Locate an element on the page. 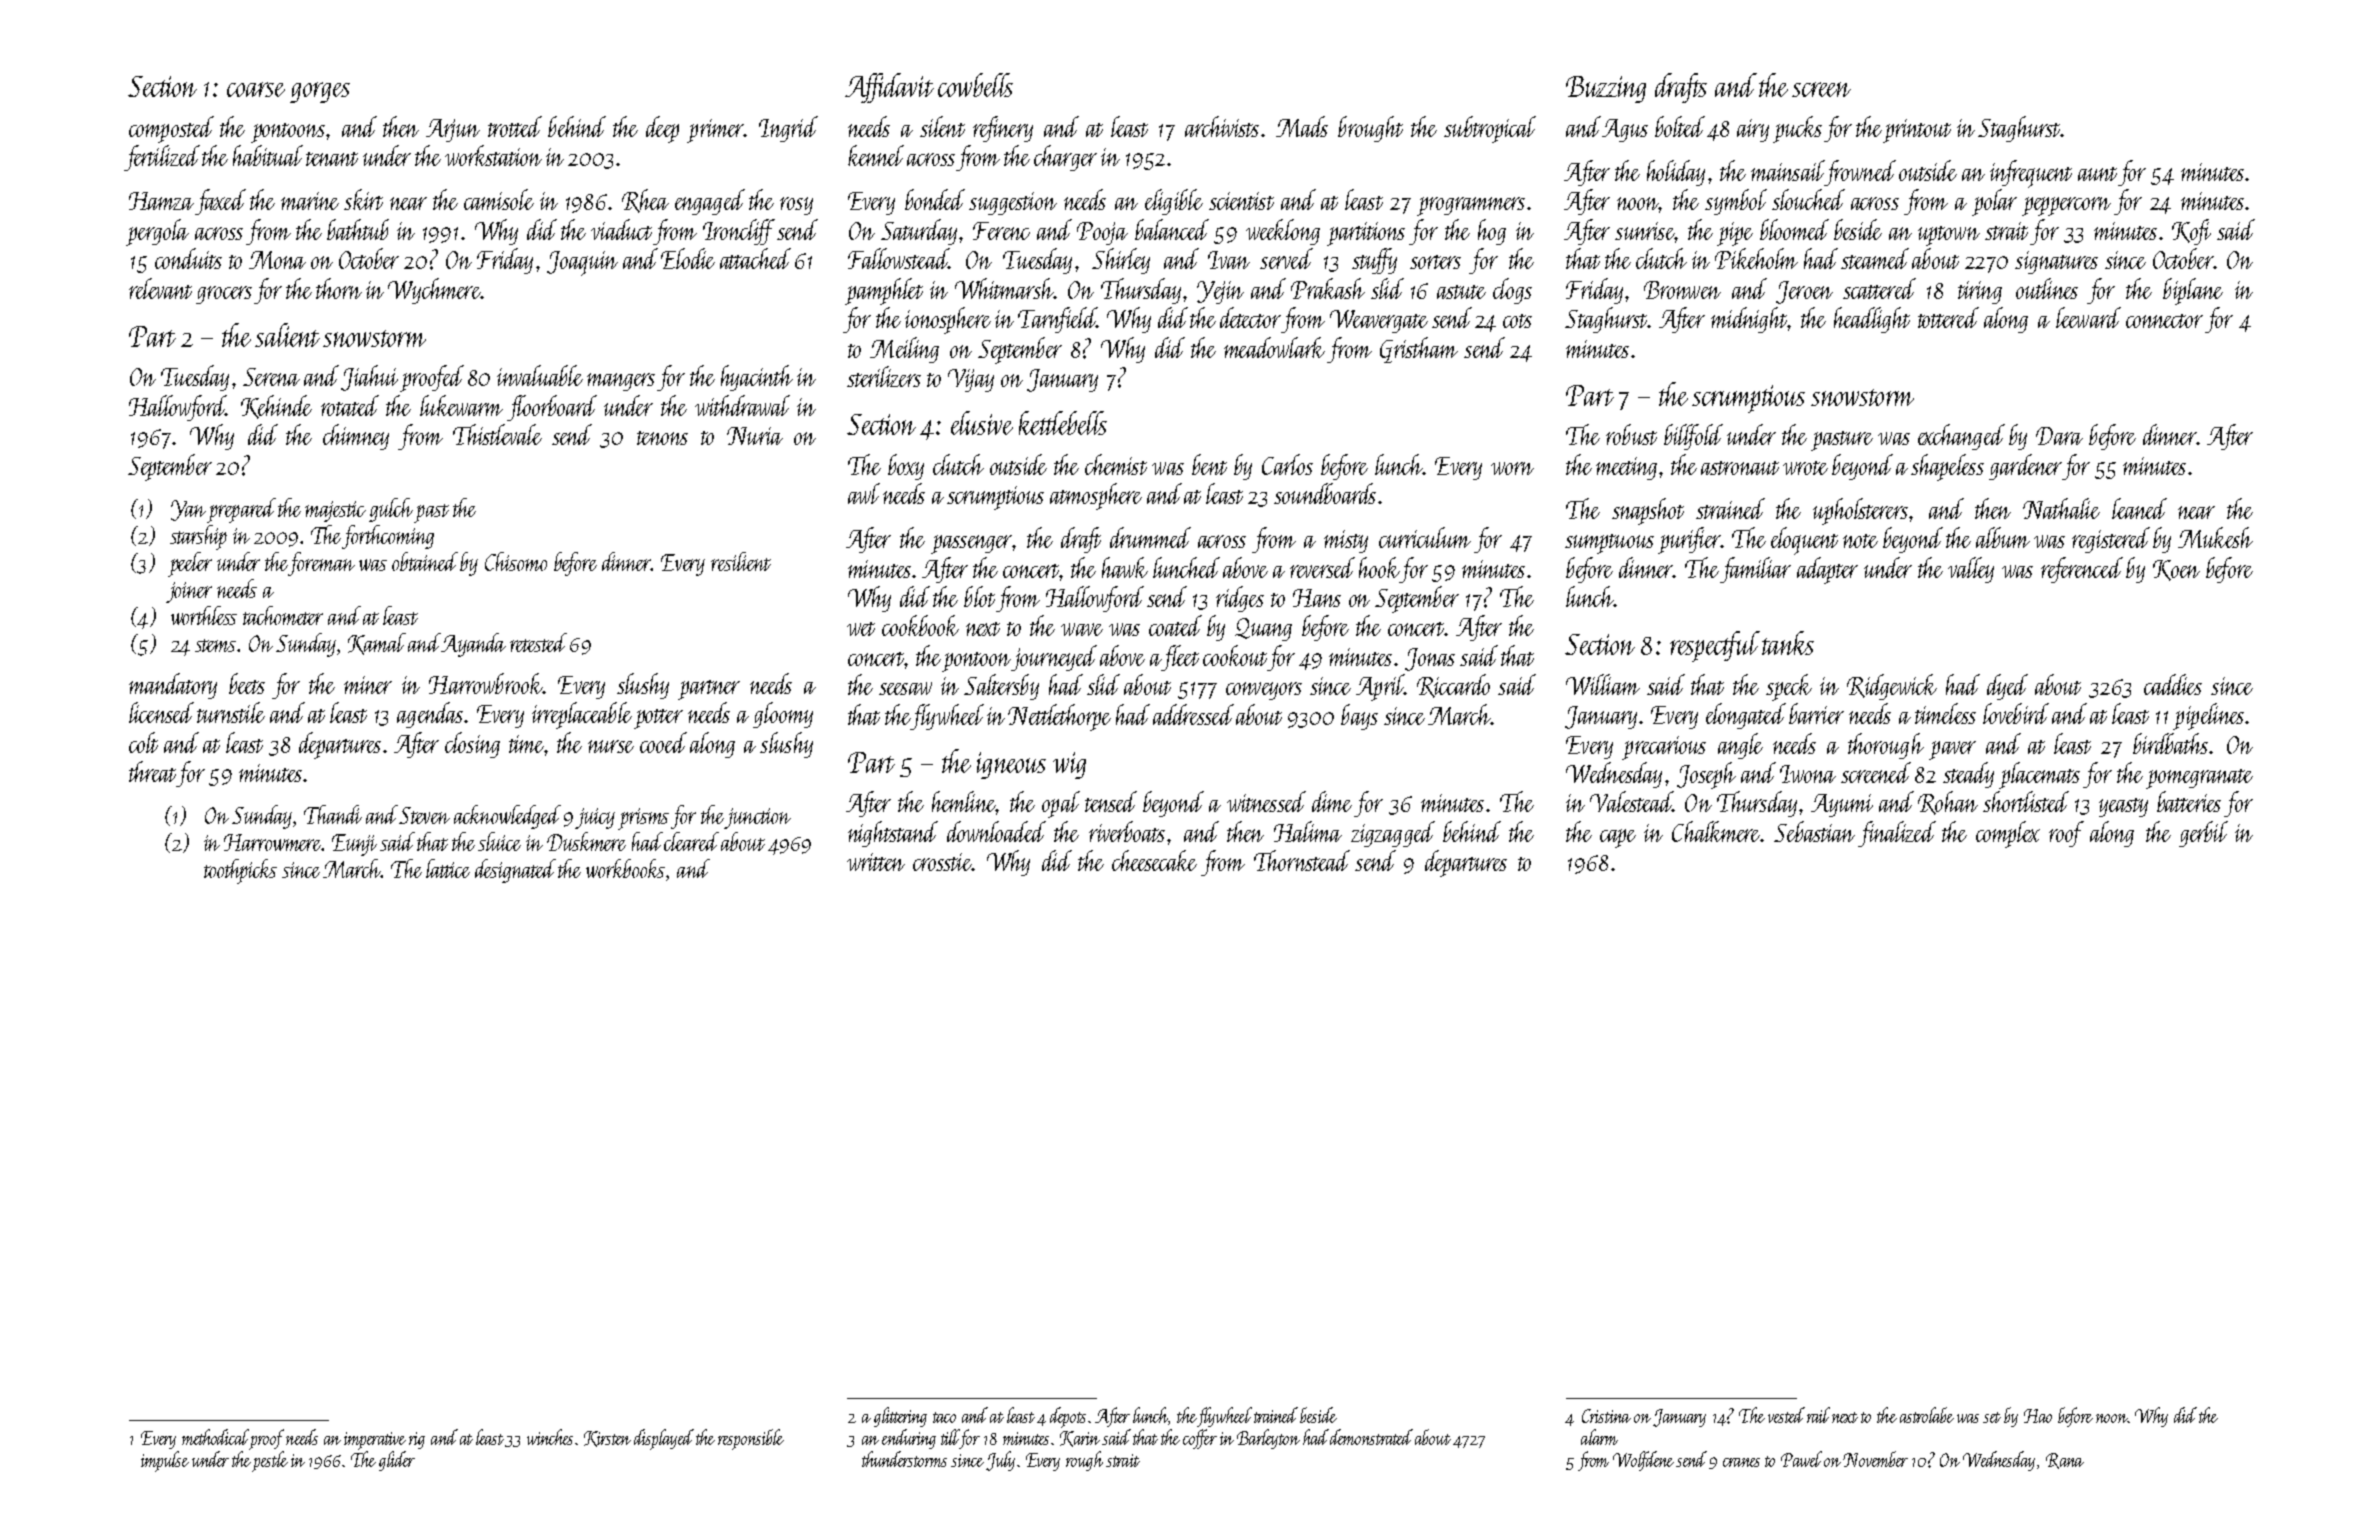  Hao is located at coordinates (2038, 1416).
